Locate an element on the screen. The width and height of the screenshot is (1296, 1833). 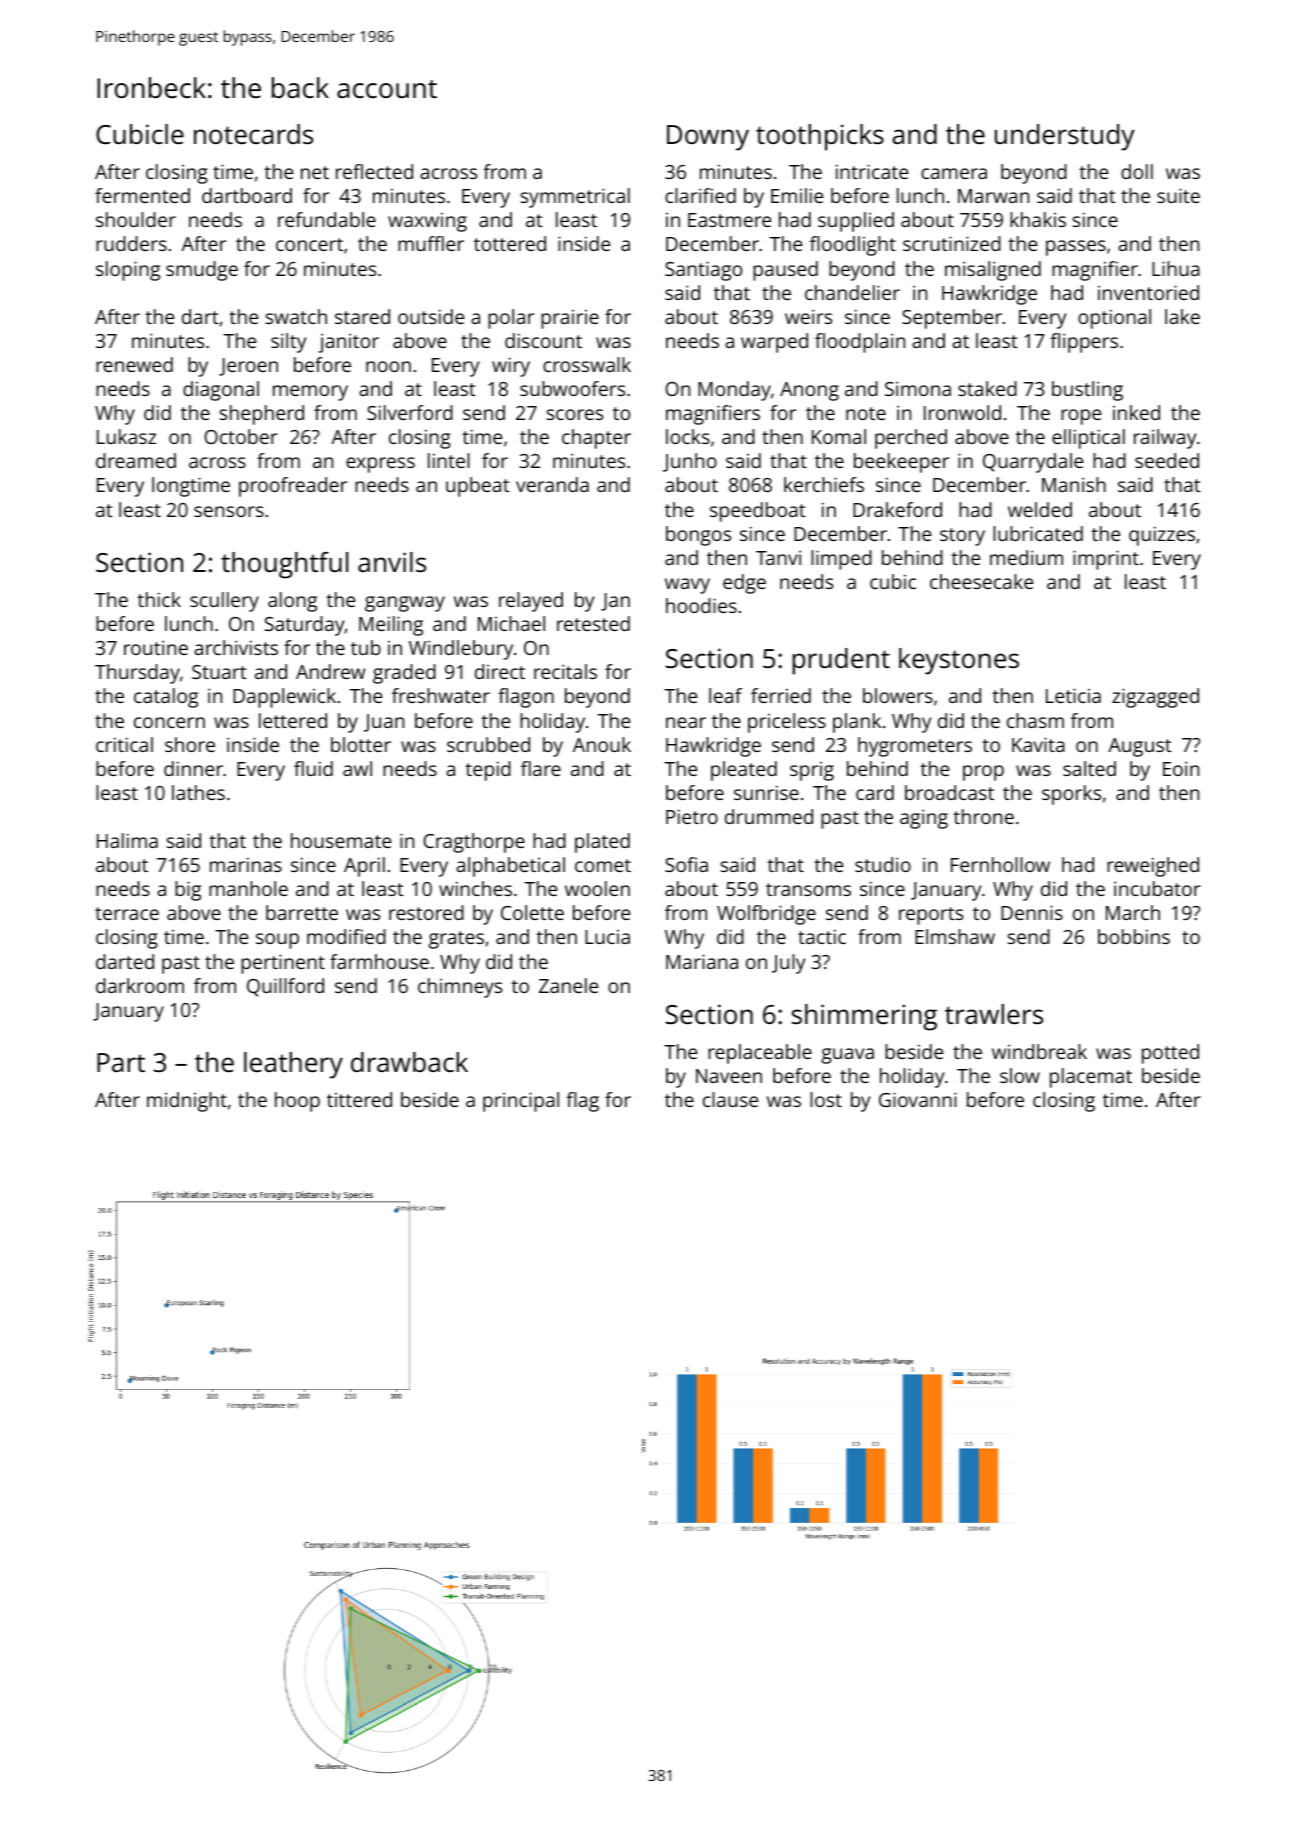
Part is located at coordinates (121, 1062).
